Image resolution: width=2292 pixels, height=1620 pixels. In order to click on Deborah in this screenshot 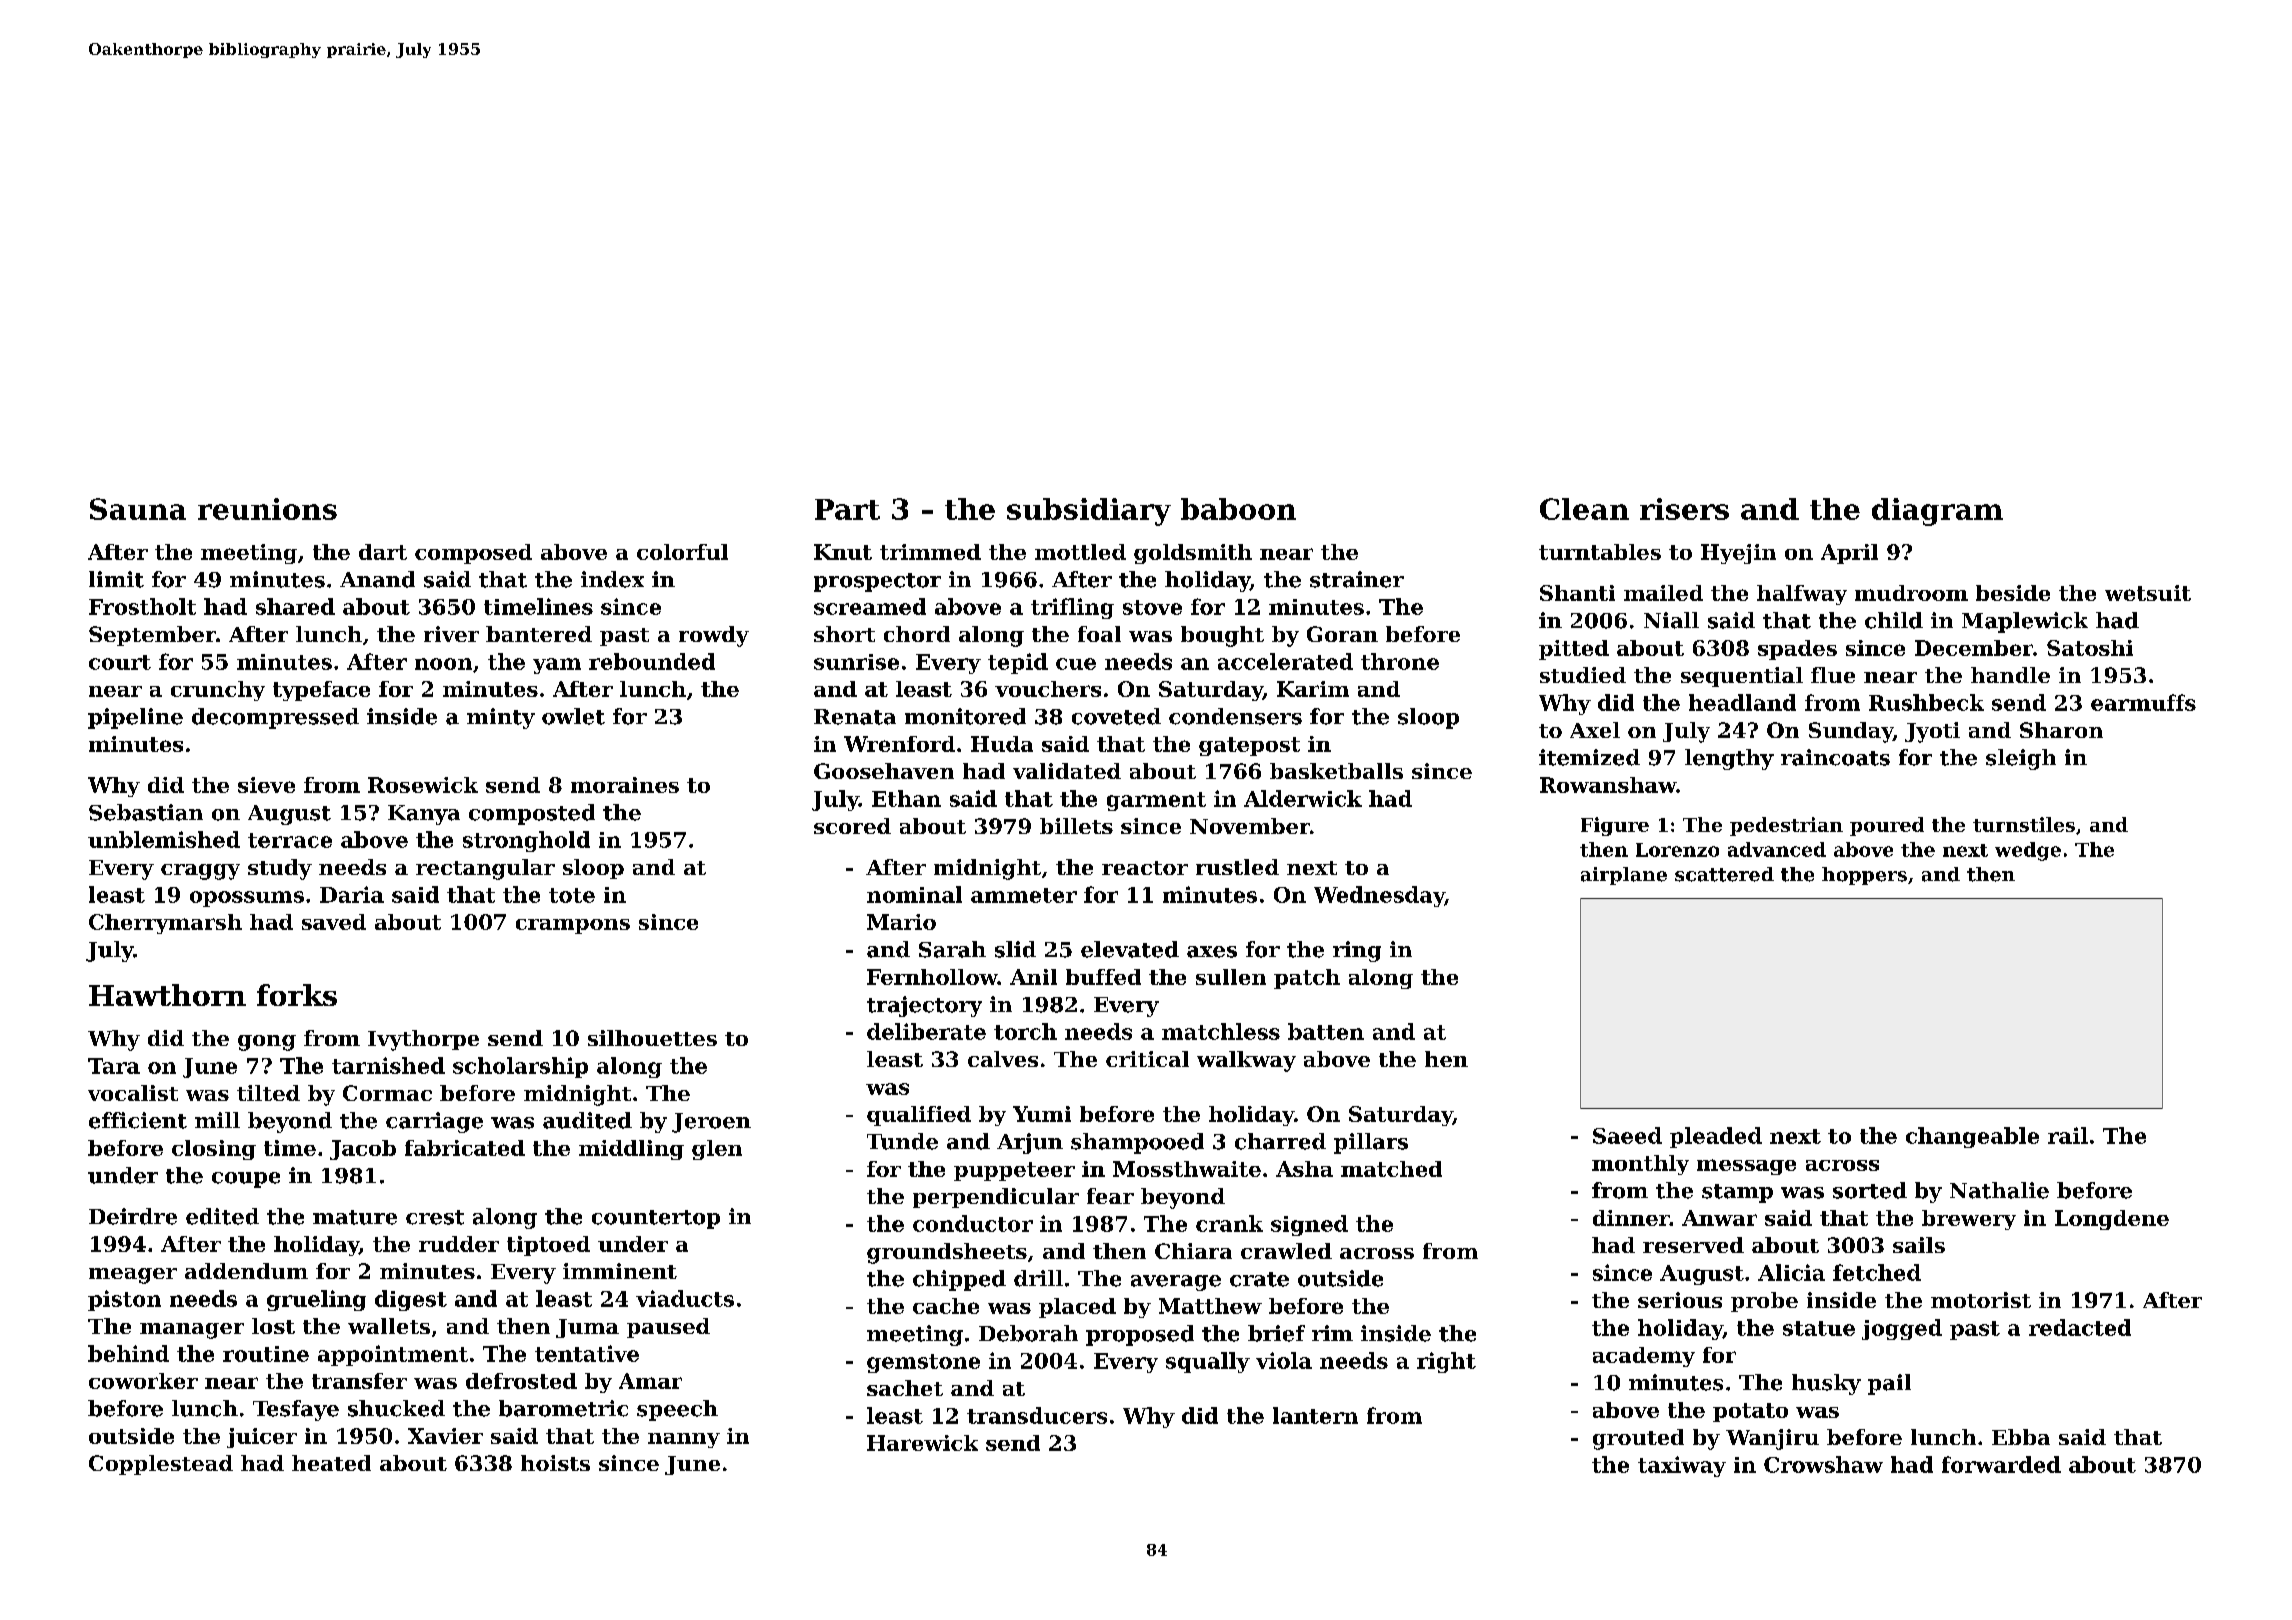, I will do `click(1028, 1333)`.
